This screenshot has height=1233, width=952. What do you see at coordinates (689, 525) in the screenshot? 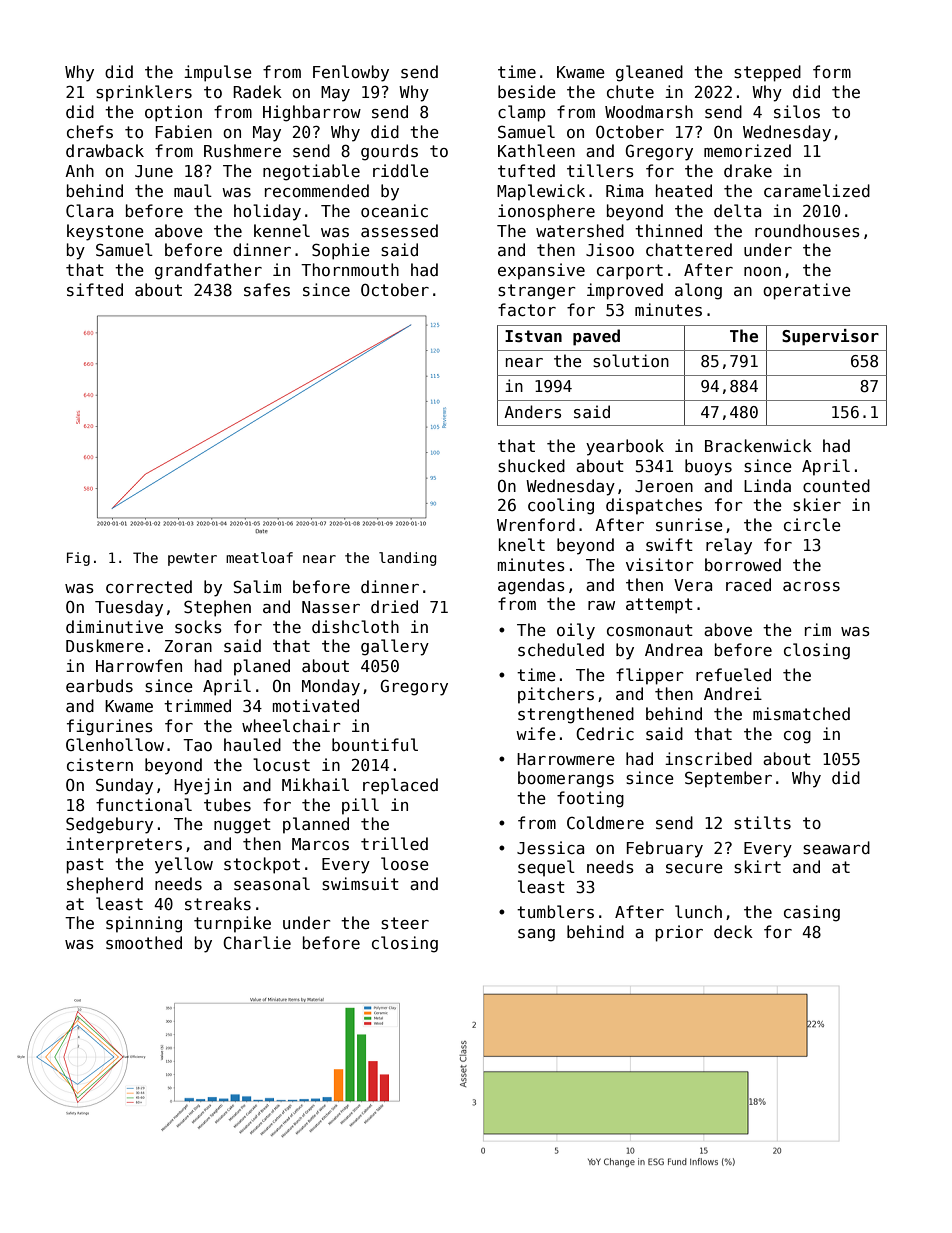
I see `sunrise` at bounding box center [689, 525].
